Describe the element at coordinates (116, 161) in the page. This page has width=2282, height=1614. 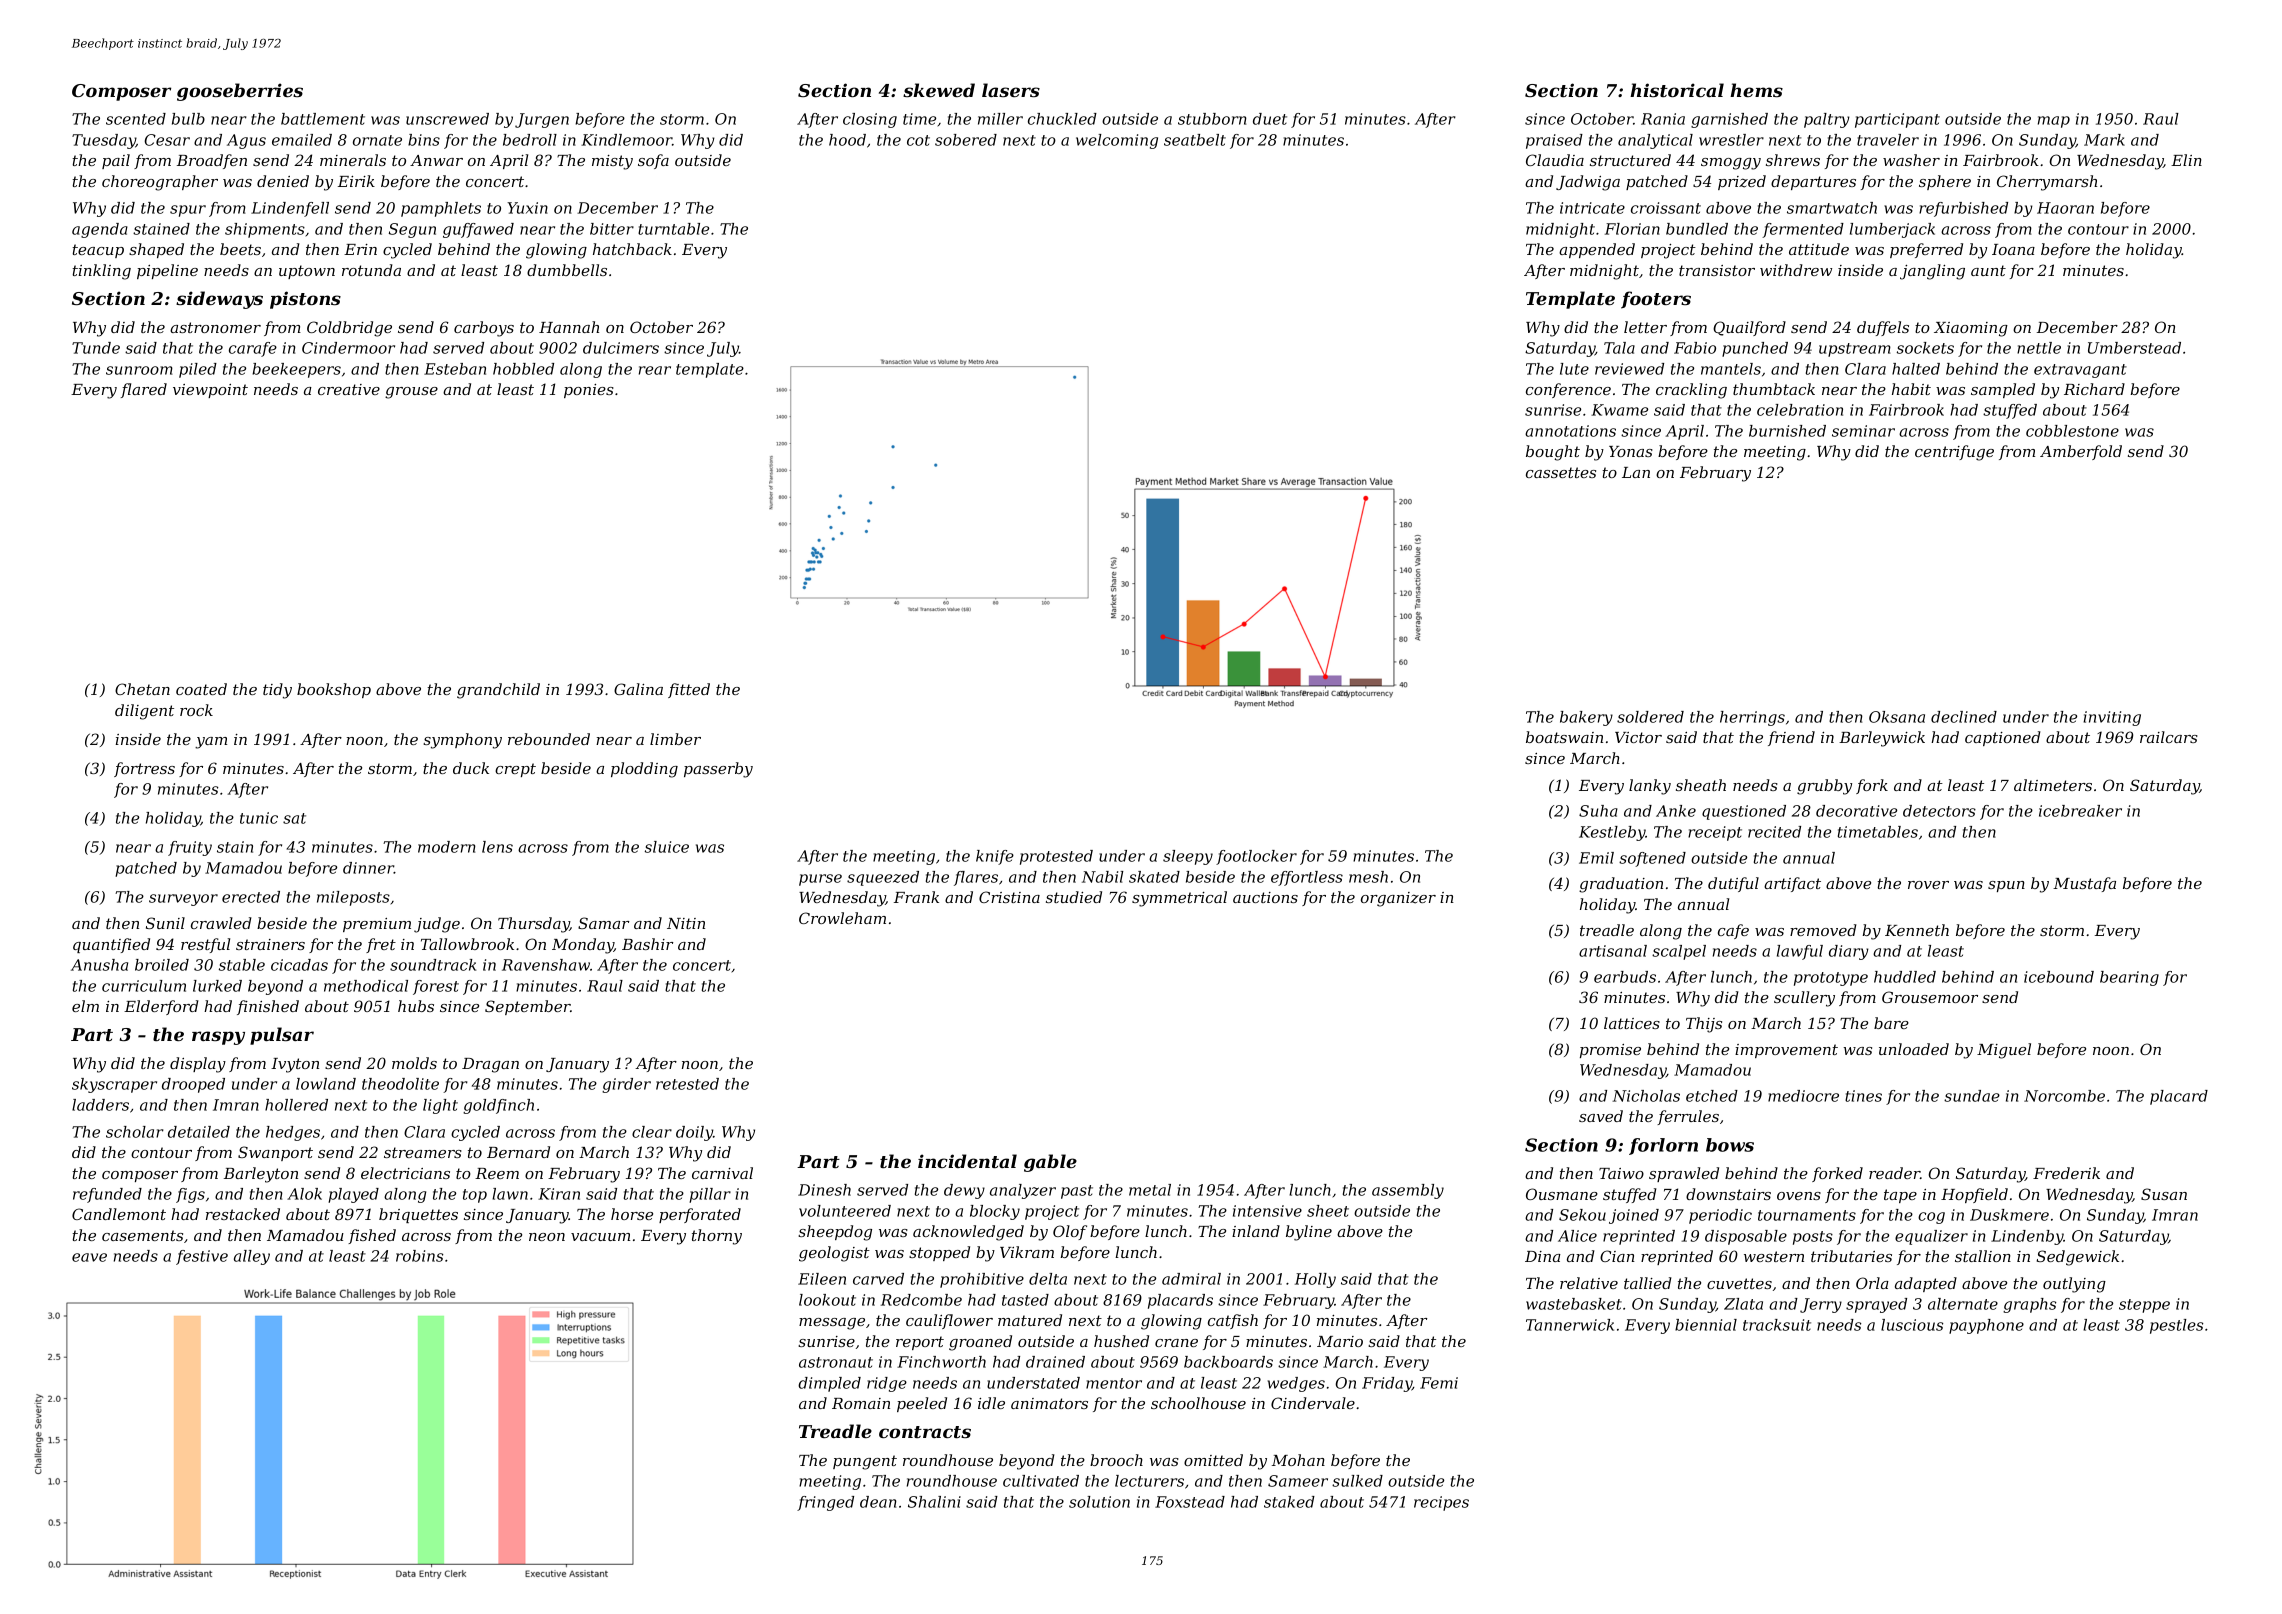
I see `pail` at that location.
